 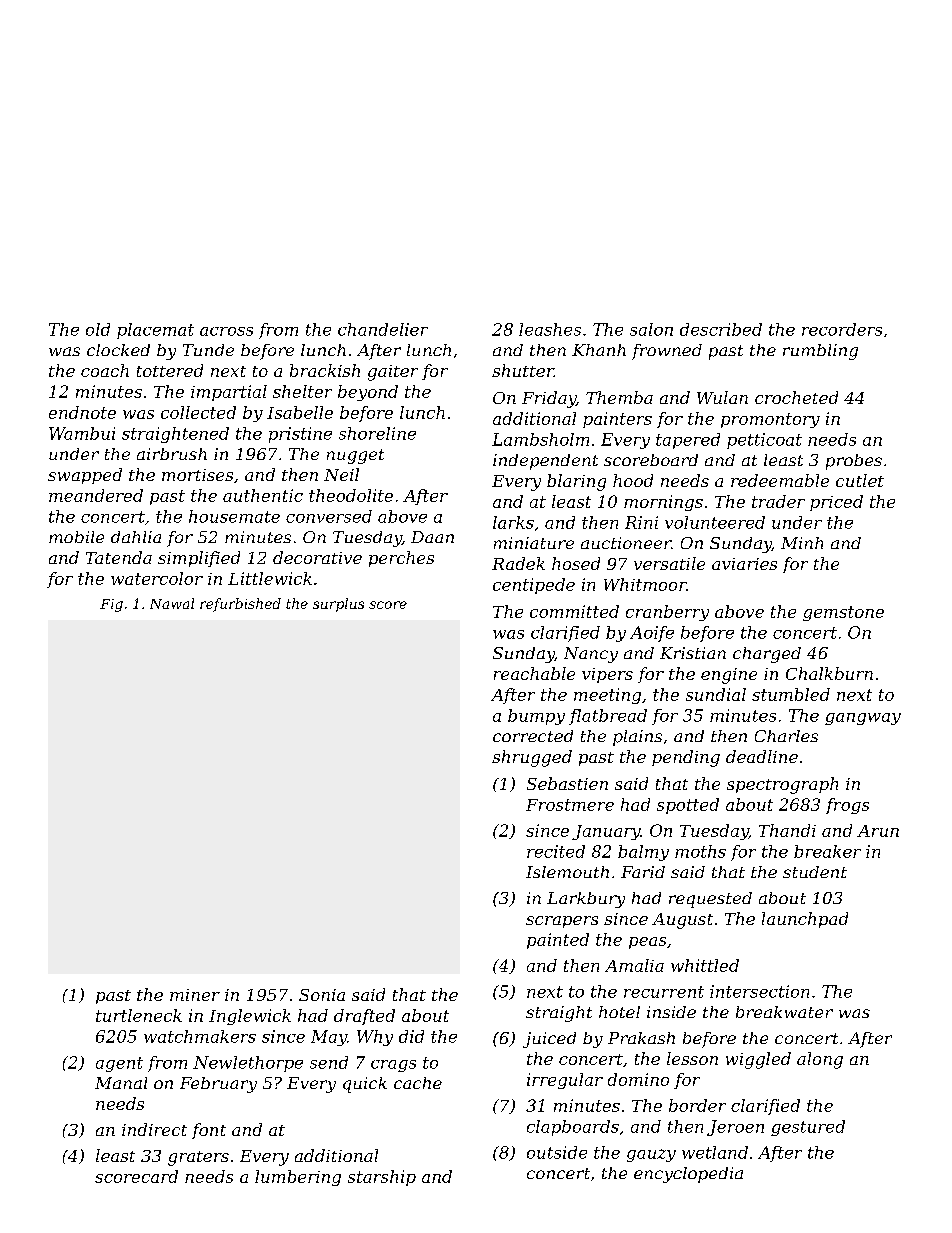 I want to click on encyclopedia, so click(x=688, y=1175).
